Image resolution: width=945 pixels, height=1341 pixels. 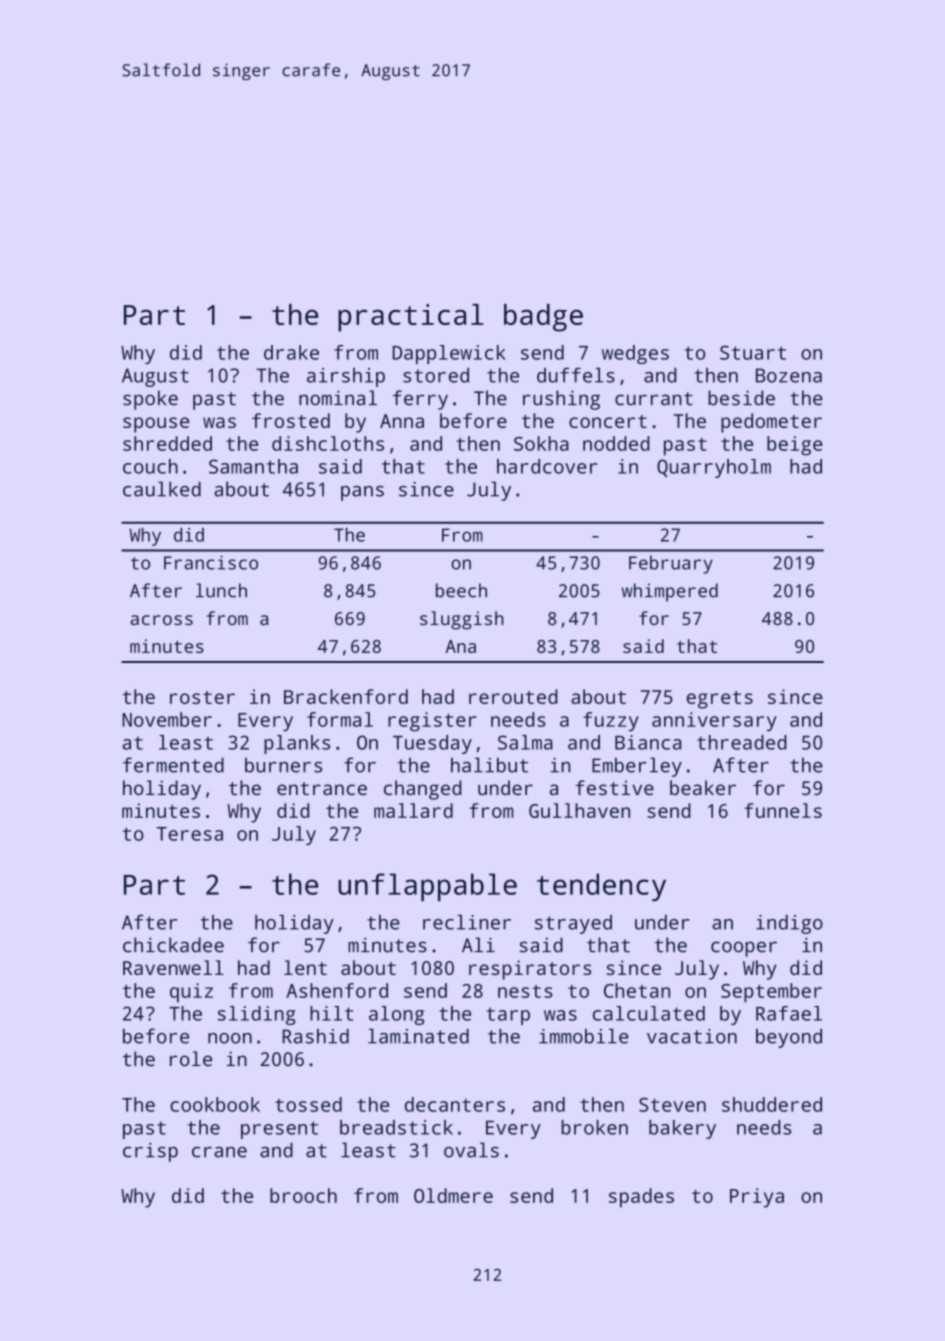 What do you see at coordinates (410, 318) in the document?
I see `practical` at bounding box center [410, 318].
